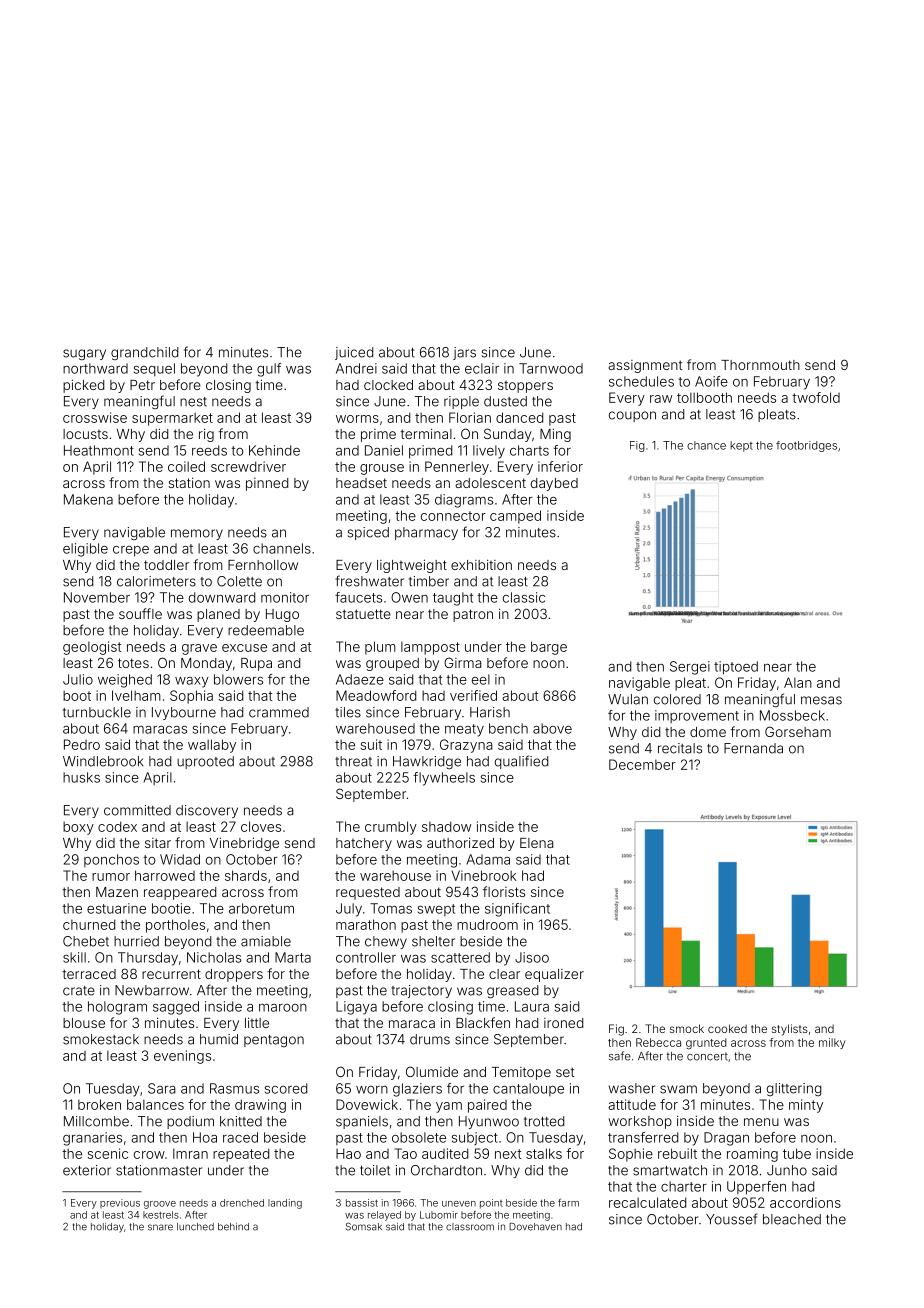 Image resolution: width=924 pixels, height=1308 pixels. Describe the element at coordinates (382, 469) in the page. I see `grouse` at that location.
